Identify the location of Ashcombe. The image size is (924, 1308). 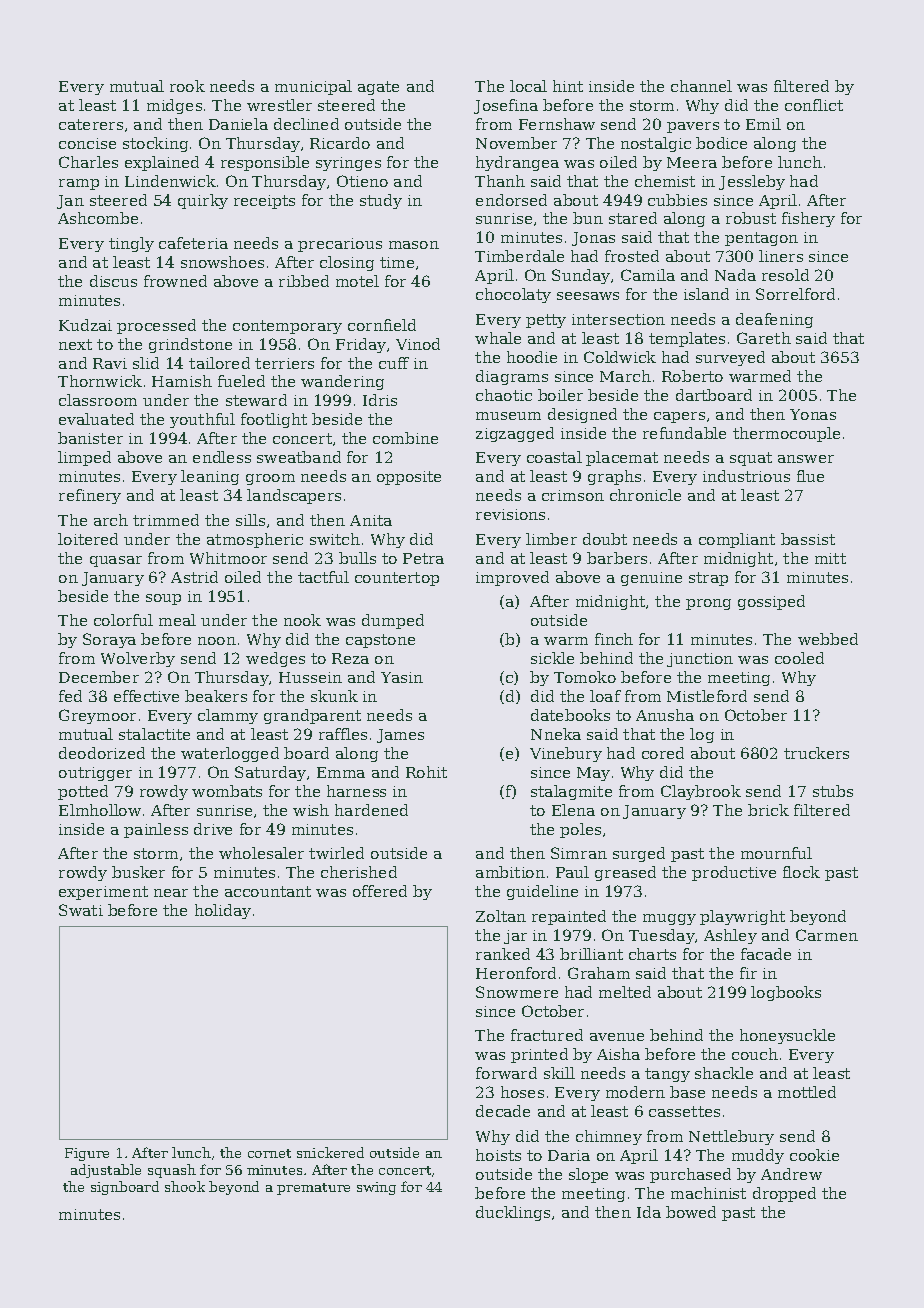
(98, 218).
